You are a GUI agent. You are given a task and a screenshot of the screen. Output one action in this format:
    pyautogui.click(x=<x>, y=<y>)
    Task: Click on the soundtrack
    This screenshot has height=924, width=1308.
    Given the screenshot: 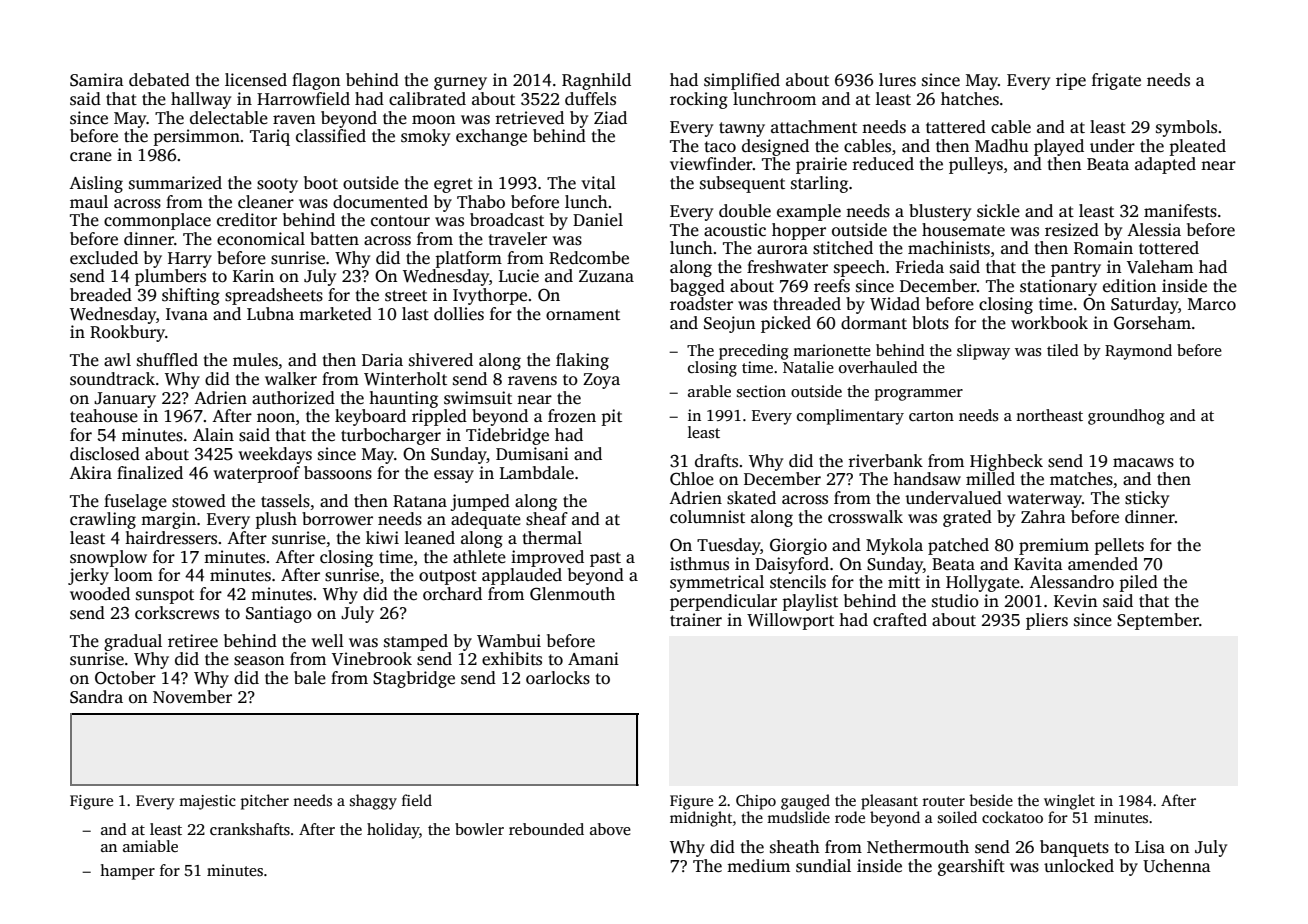 What is the action you would take?
    pyautogui.click(x=112, y=379)
